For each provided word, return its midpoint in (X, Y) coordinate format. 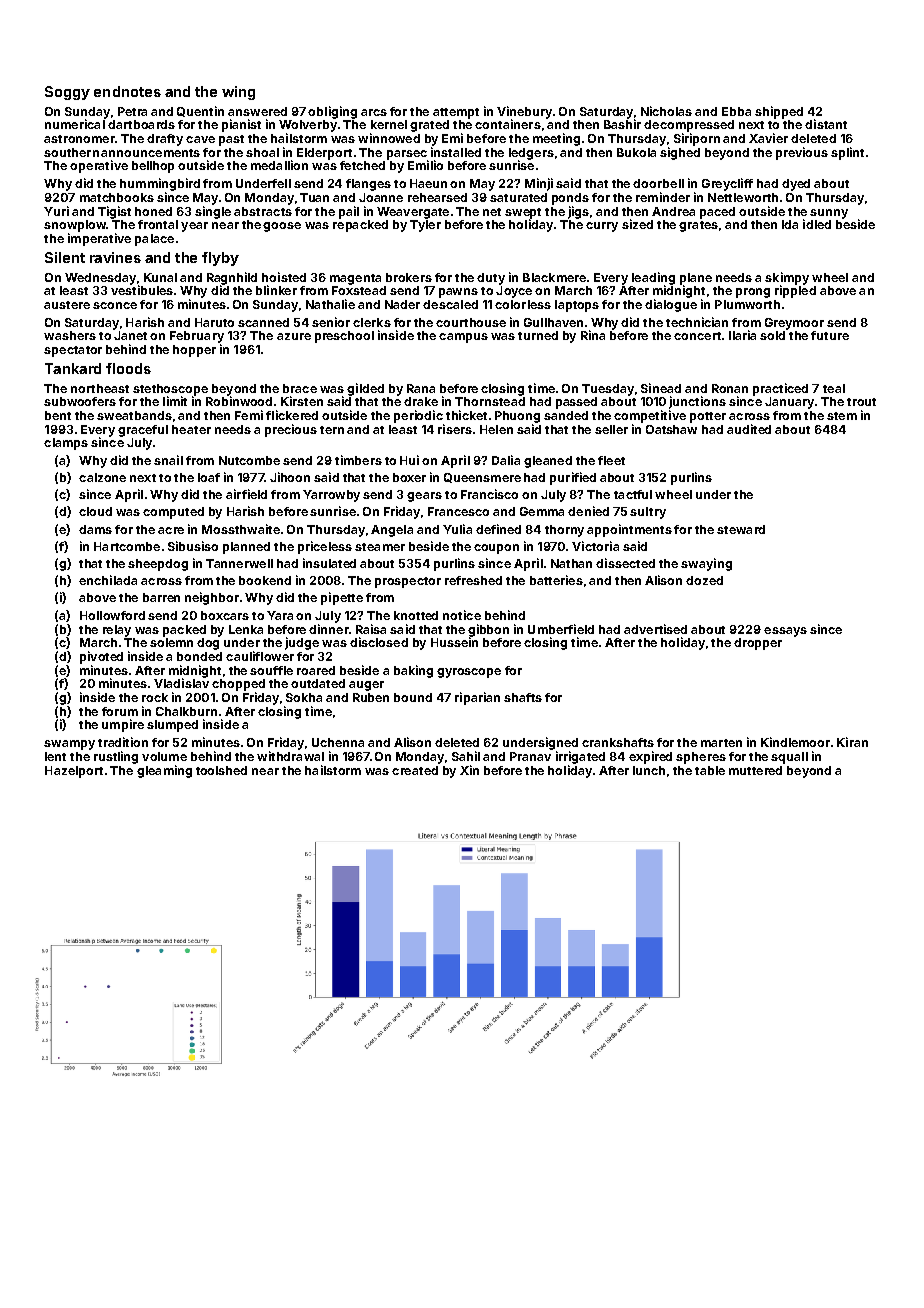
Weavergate (413, 213)
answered (257, 111)
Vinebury (524, 112)
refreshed (473, 580)
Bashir (622, 124)
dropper (758, 644)
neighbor (212, 598)
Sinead (661, 388)
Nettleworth (743, 197)
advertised (655, 629)
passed (576, 403)
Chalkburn (186, 711)
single (213, 212)
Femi (249, 415)
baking (413, 671)
